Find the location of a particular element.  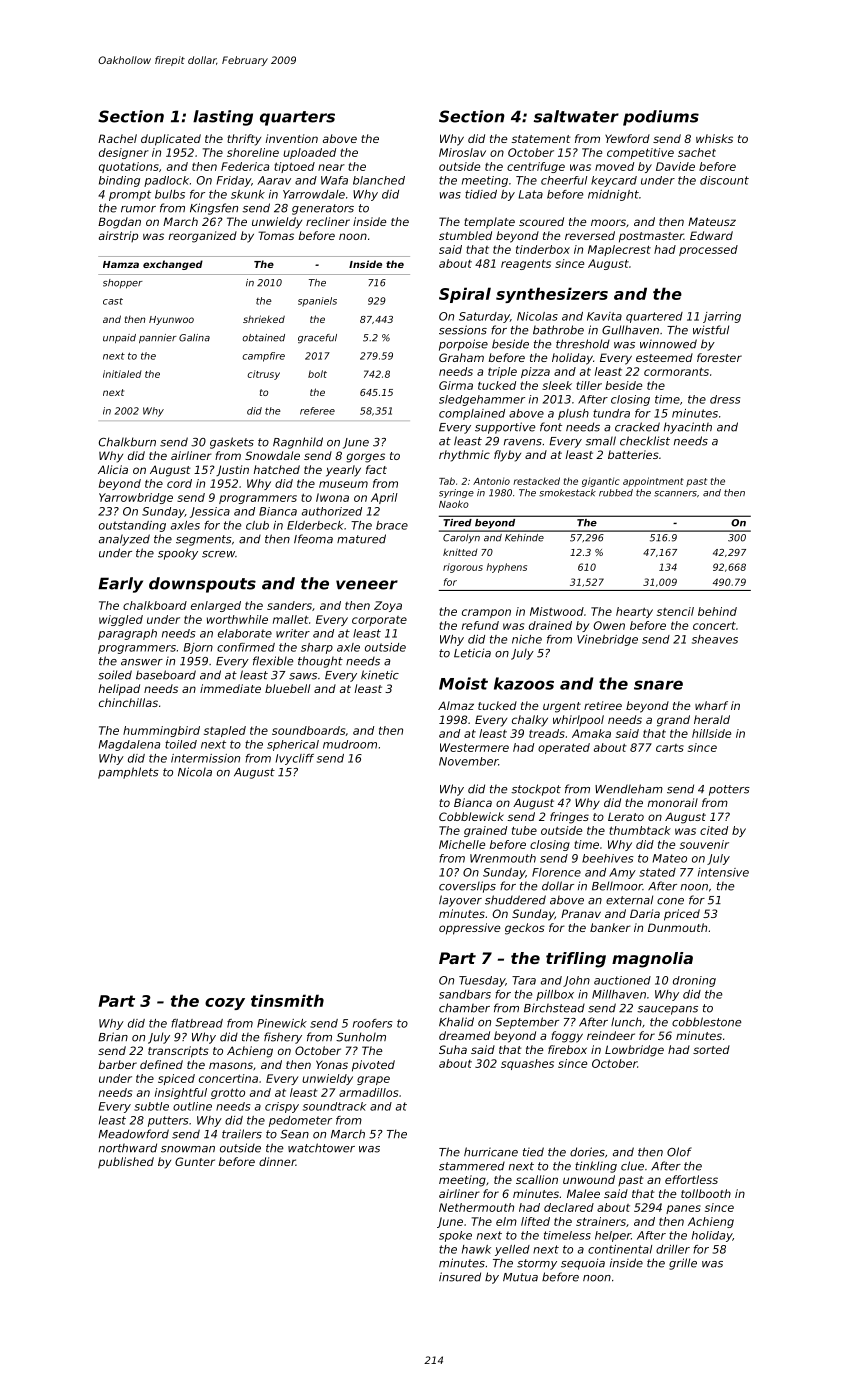

graceful is located at coordinates (317, 339).
